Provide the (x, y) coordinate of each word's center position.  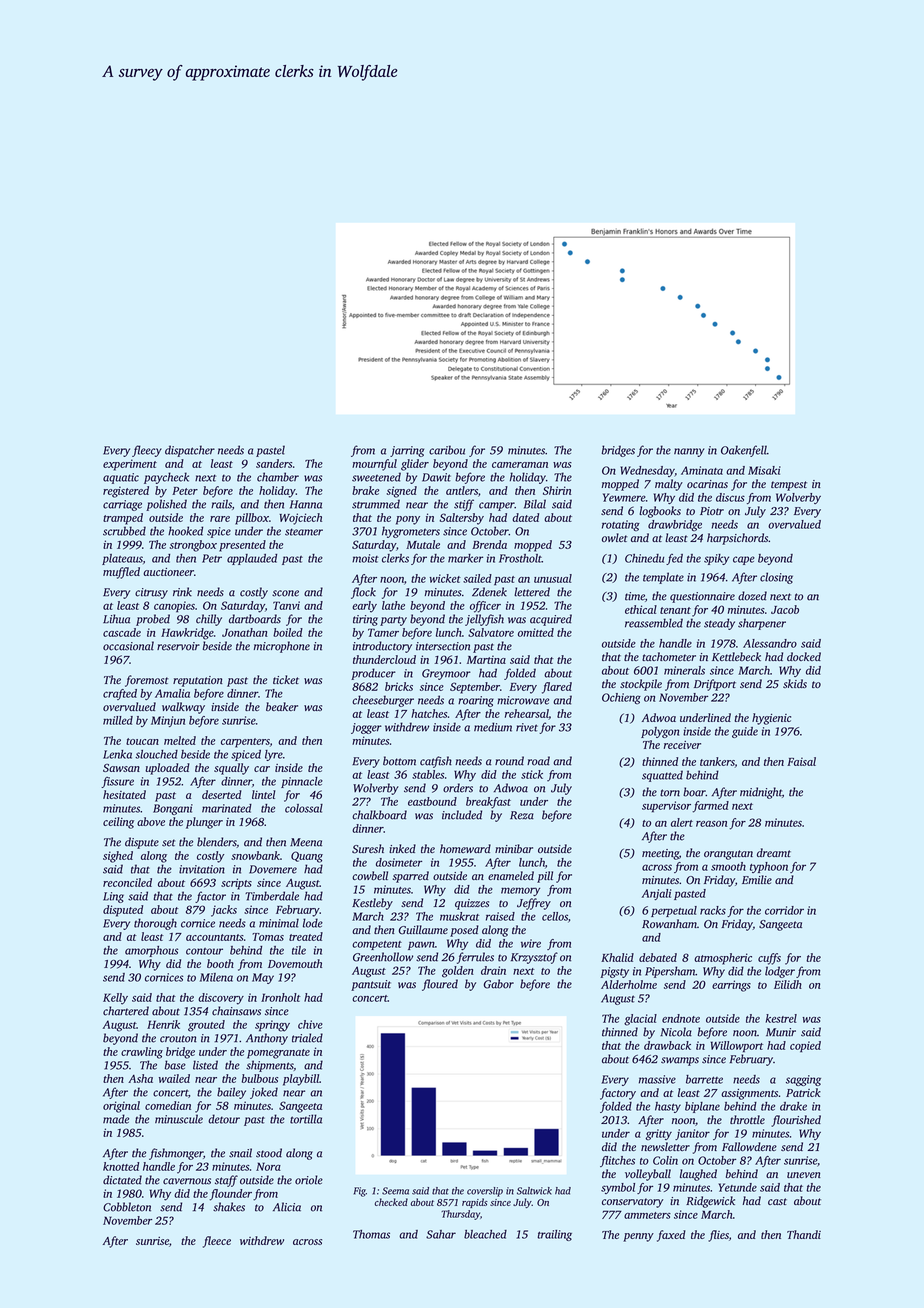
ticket (286, 679)
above (151, 821)
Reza (522, 815)
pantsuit (371, 985)
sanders (274, 463)
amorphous (151, 951)
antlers (462, 490)
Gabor (499, 984)
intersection (443, 646)
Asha (140, 1078)
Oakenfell (744, 451)
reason (711, 824)
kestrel (781, 1018)
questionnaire (702, 597)
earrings (731, 986)
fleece (217, 1242)
